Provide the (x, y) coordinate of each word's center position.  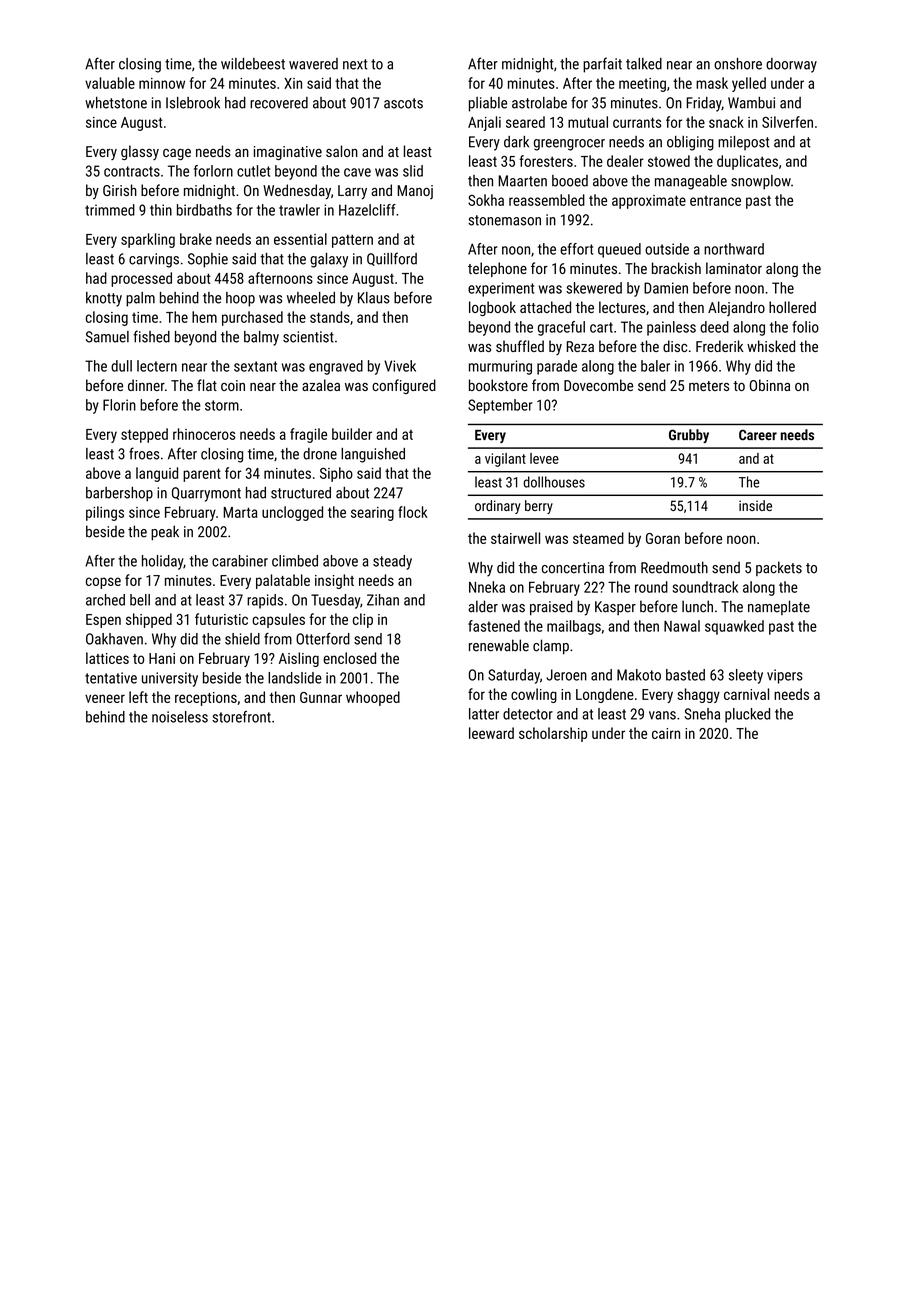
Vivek (400, 366)
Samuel (107, 337)
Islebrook (193, 103)
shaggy (699, 695)
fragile (308, 435)
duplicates (747, 162)
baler (655, 366)
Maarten (522, 181)
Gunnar (321, 697)
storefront (241, 717)
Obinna (770, 385)
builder (352, 434)
